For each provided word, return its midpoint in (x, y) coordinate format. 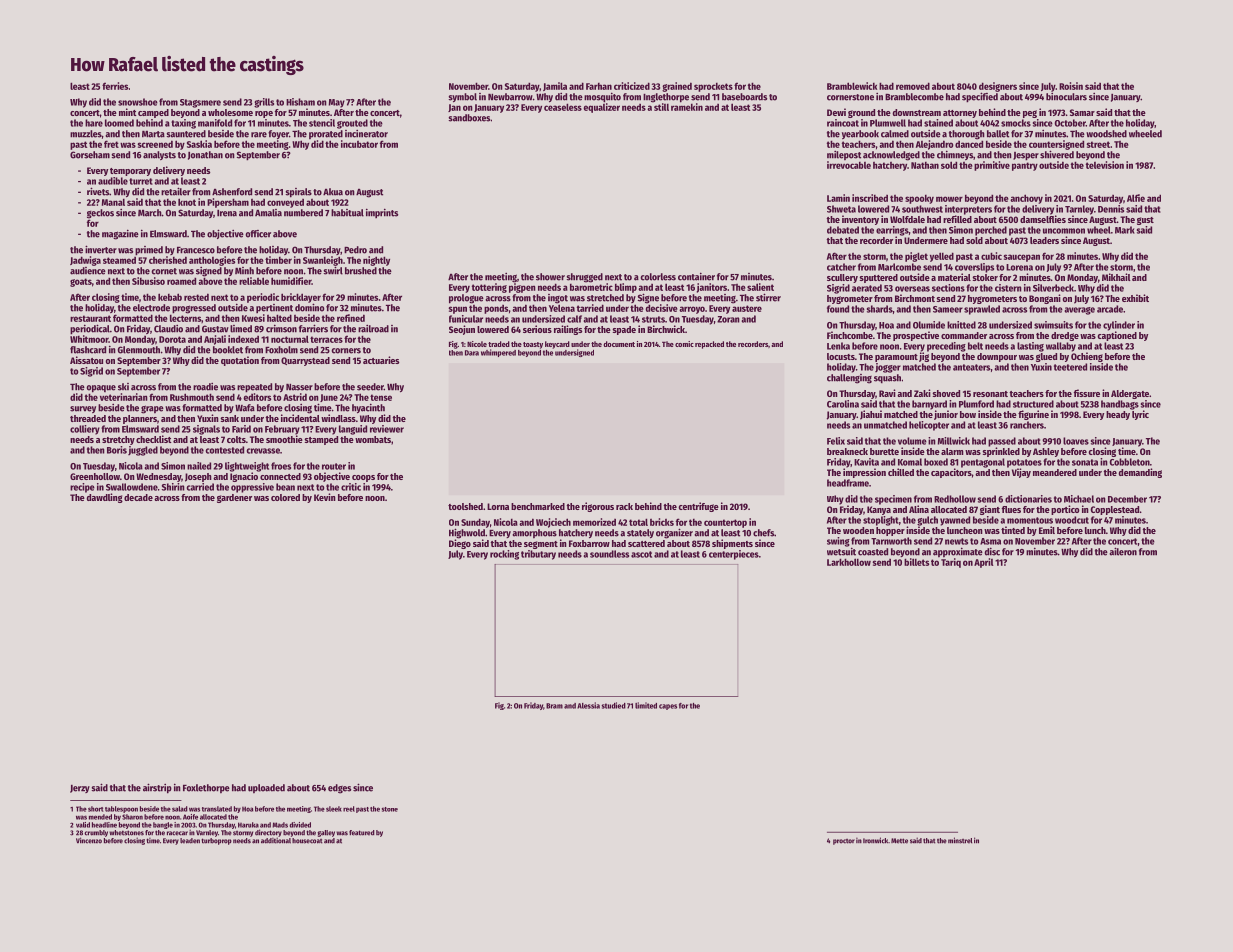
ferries (115, 86)
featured (362, 833)
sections (948, 288)
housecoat (307, 841)
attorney (960, 114)
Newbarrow (510, 97)
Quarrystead (305, 361)
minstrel (960, 840)
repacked (709, 345)
